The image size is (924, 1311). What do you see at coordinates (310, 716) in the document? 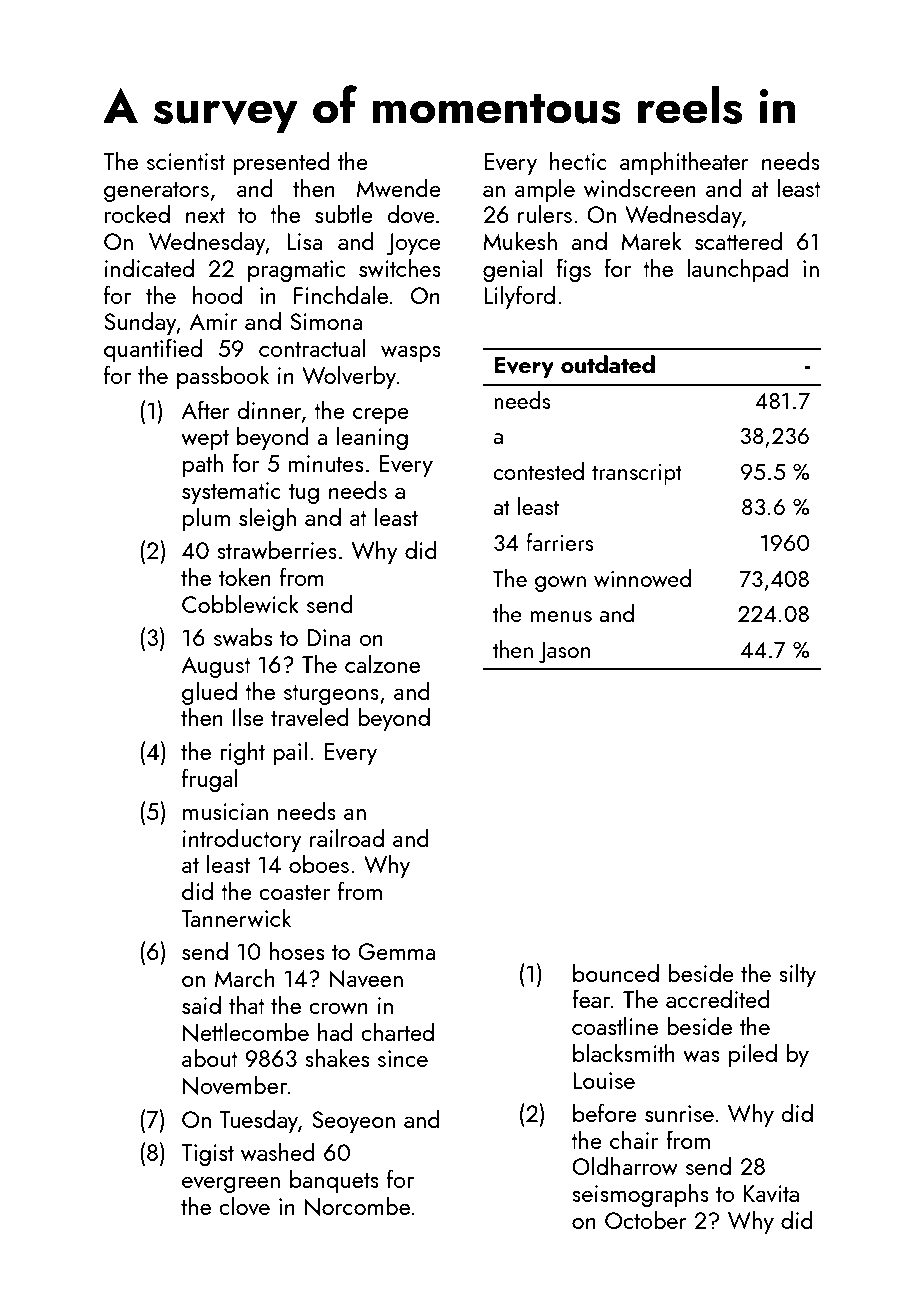
I see `traveled` at bounding box center [310, 716].
